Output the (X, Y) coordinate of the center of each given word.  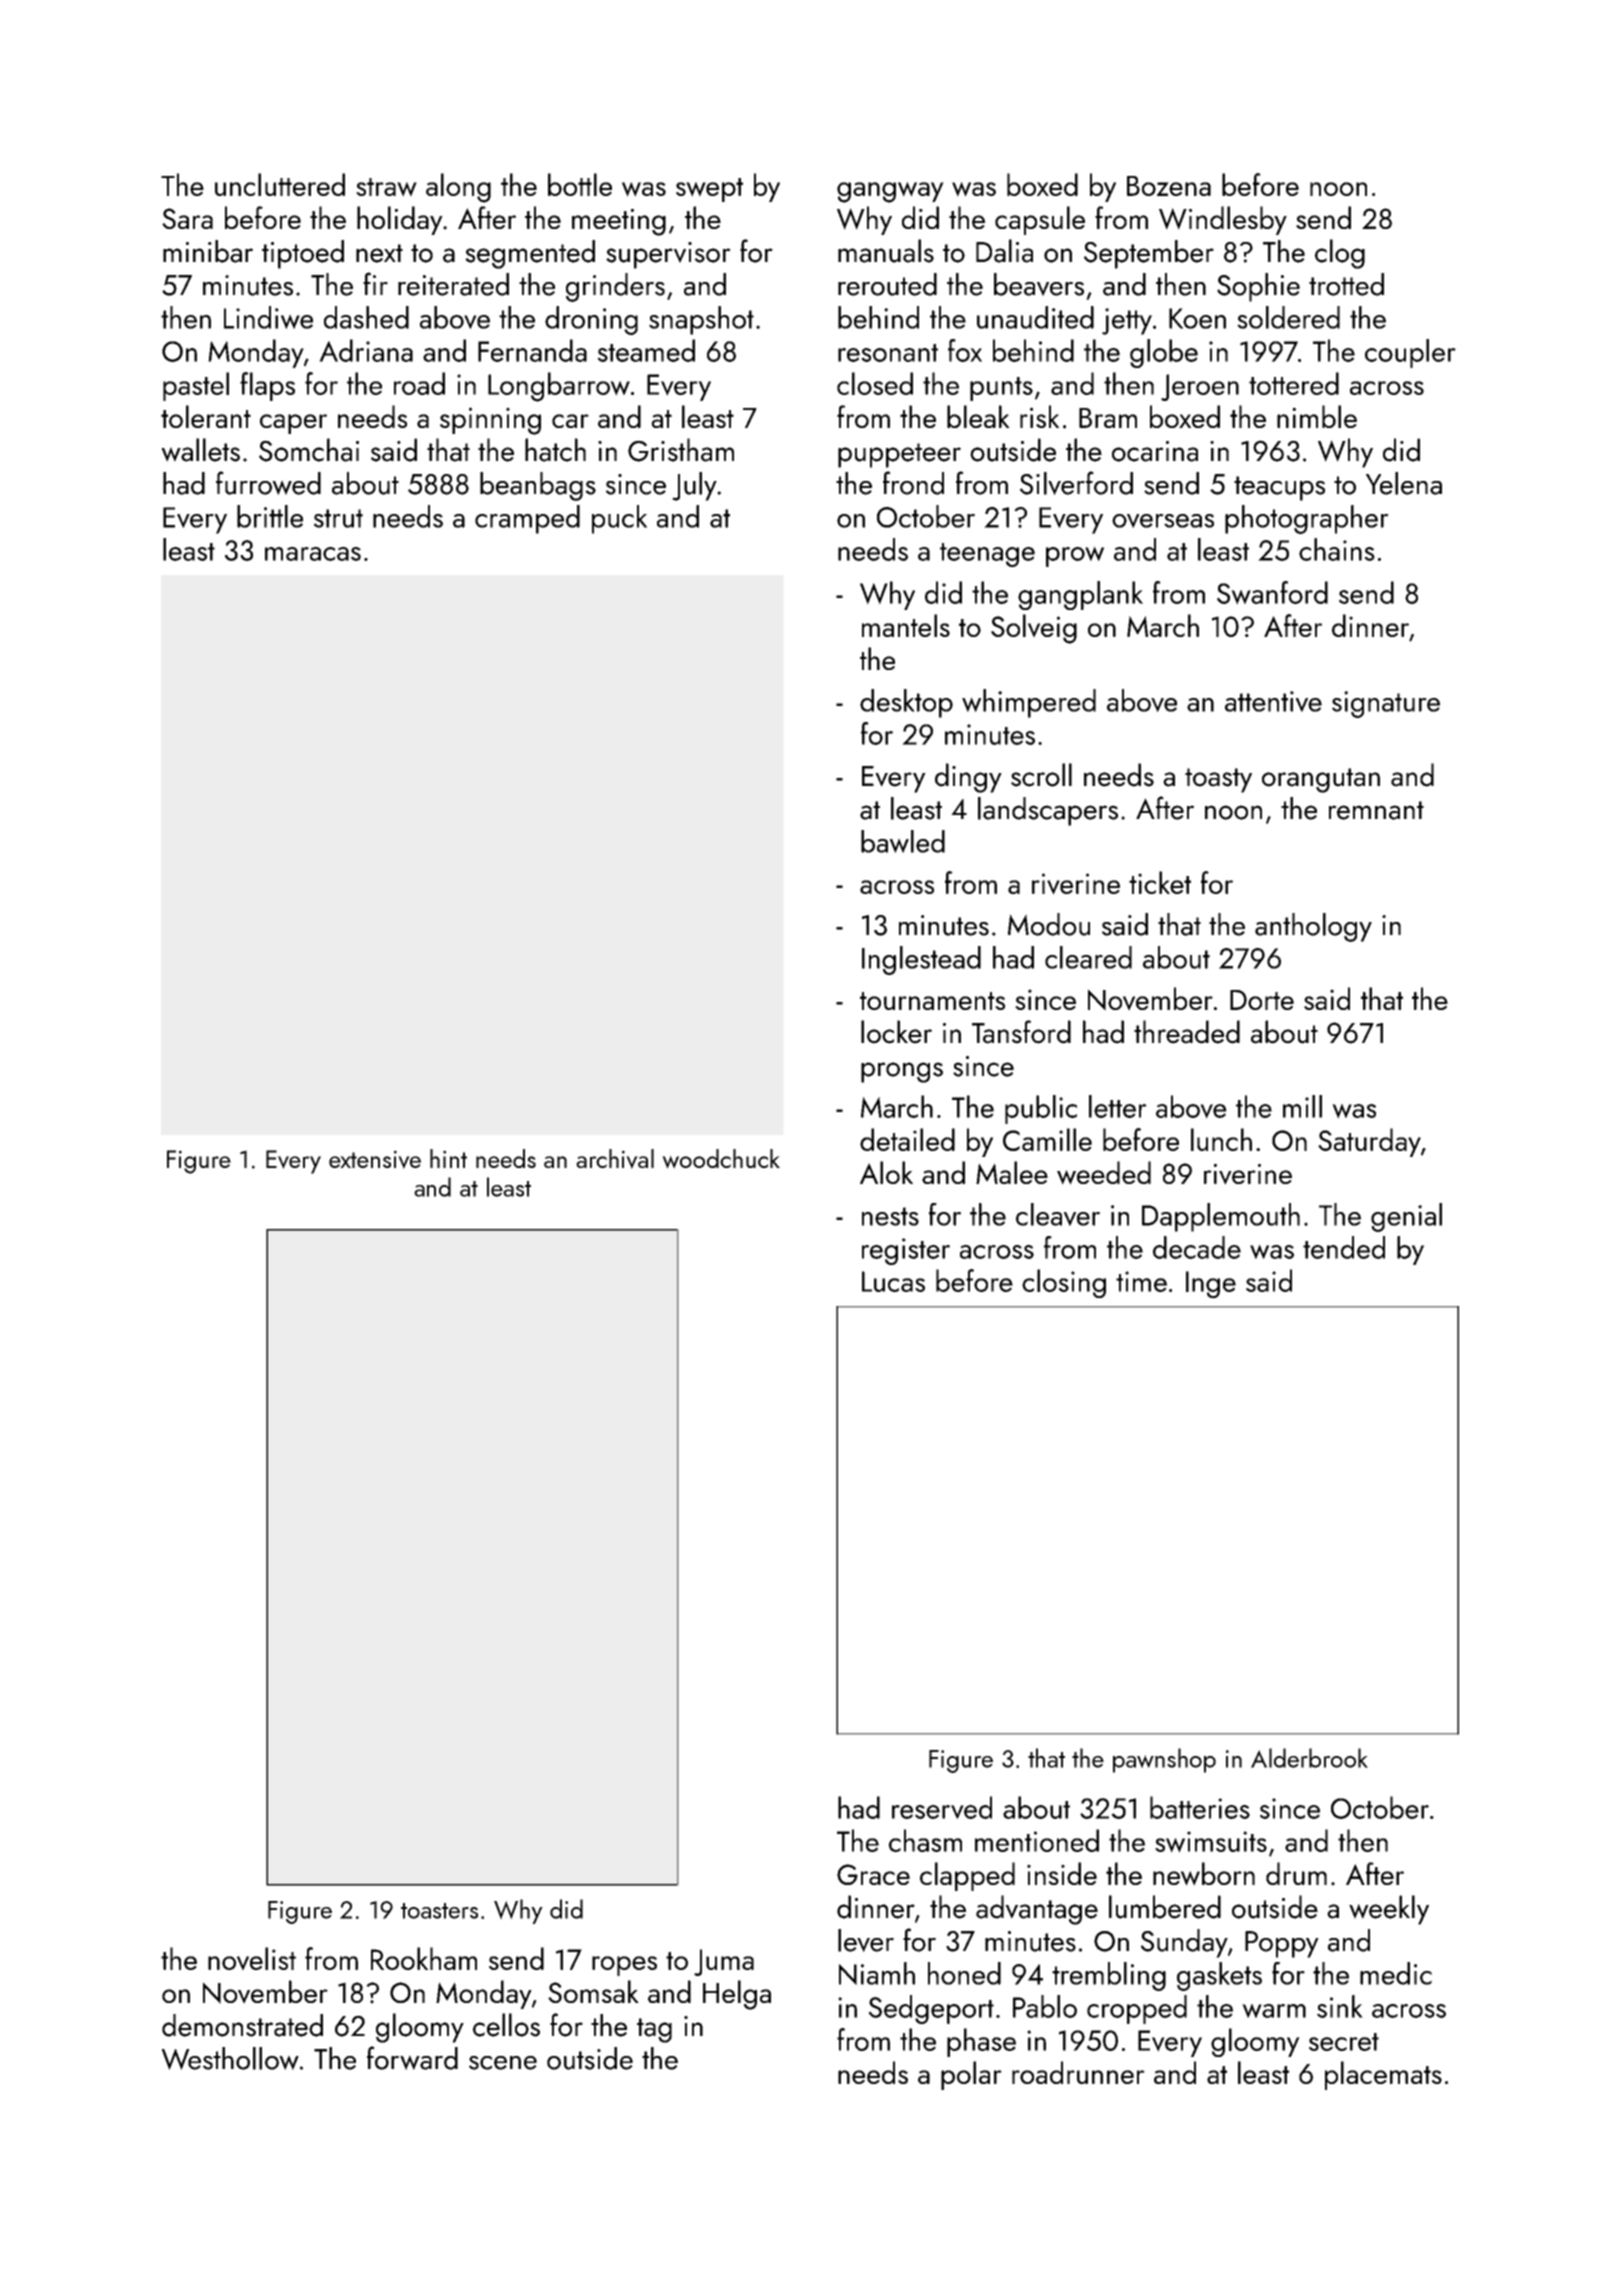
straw (386, 187)
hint (448, 1158)
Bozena (1169, 186)
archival (615, 1159)
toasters (439, 1911)
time (1141, 1281)
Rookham (424, 1958)
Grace (873, 1874)
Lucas (893, 1281)
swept (709, 190)
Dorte (1262, 1000)
